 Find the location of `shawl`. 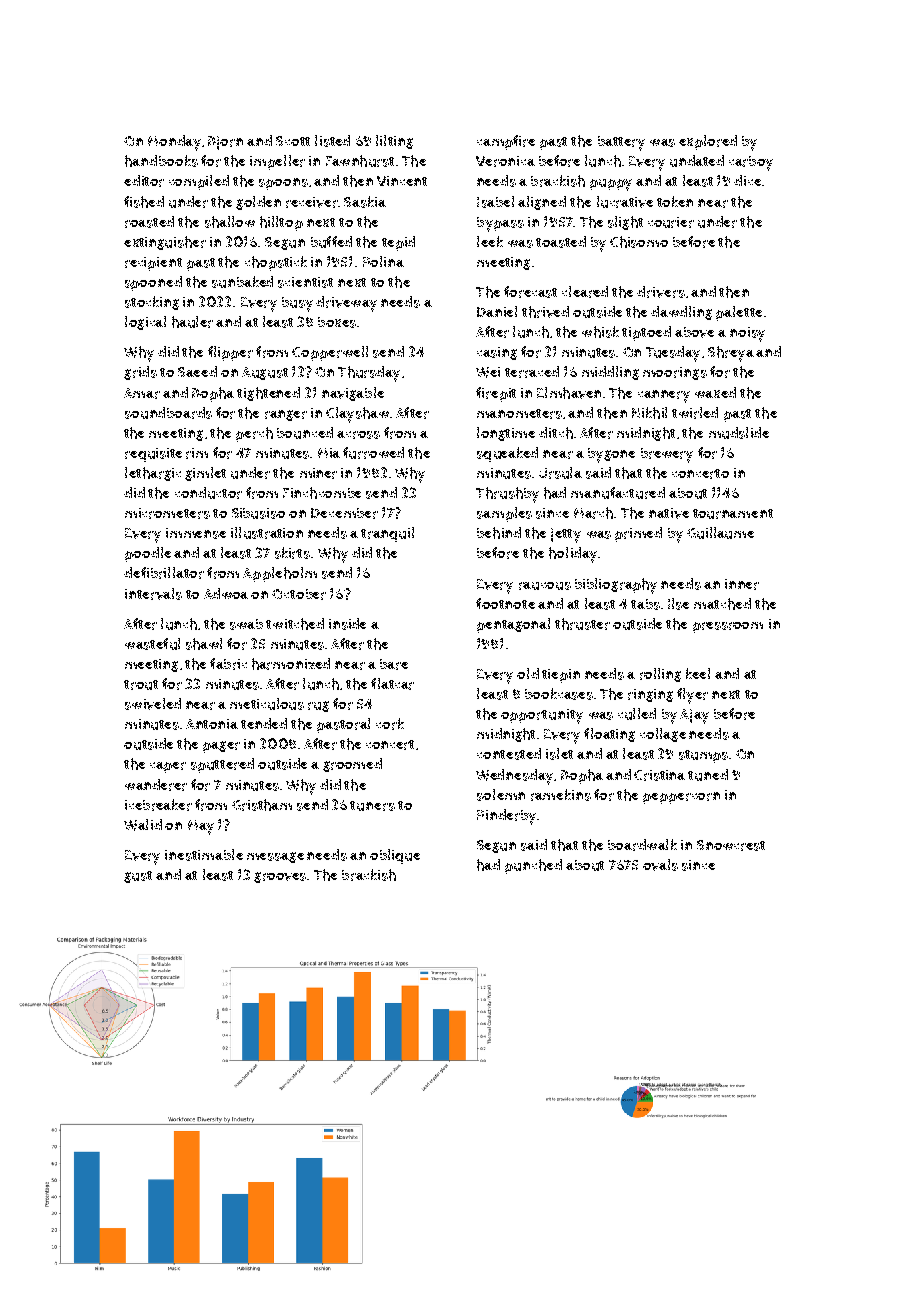

shawl is located at coordinates (204, 644).
